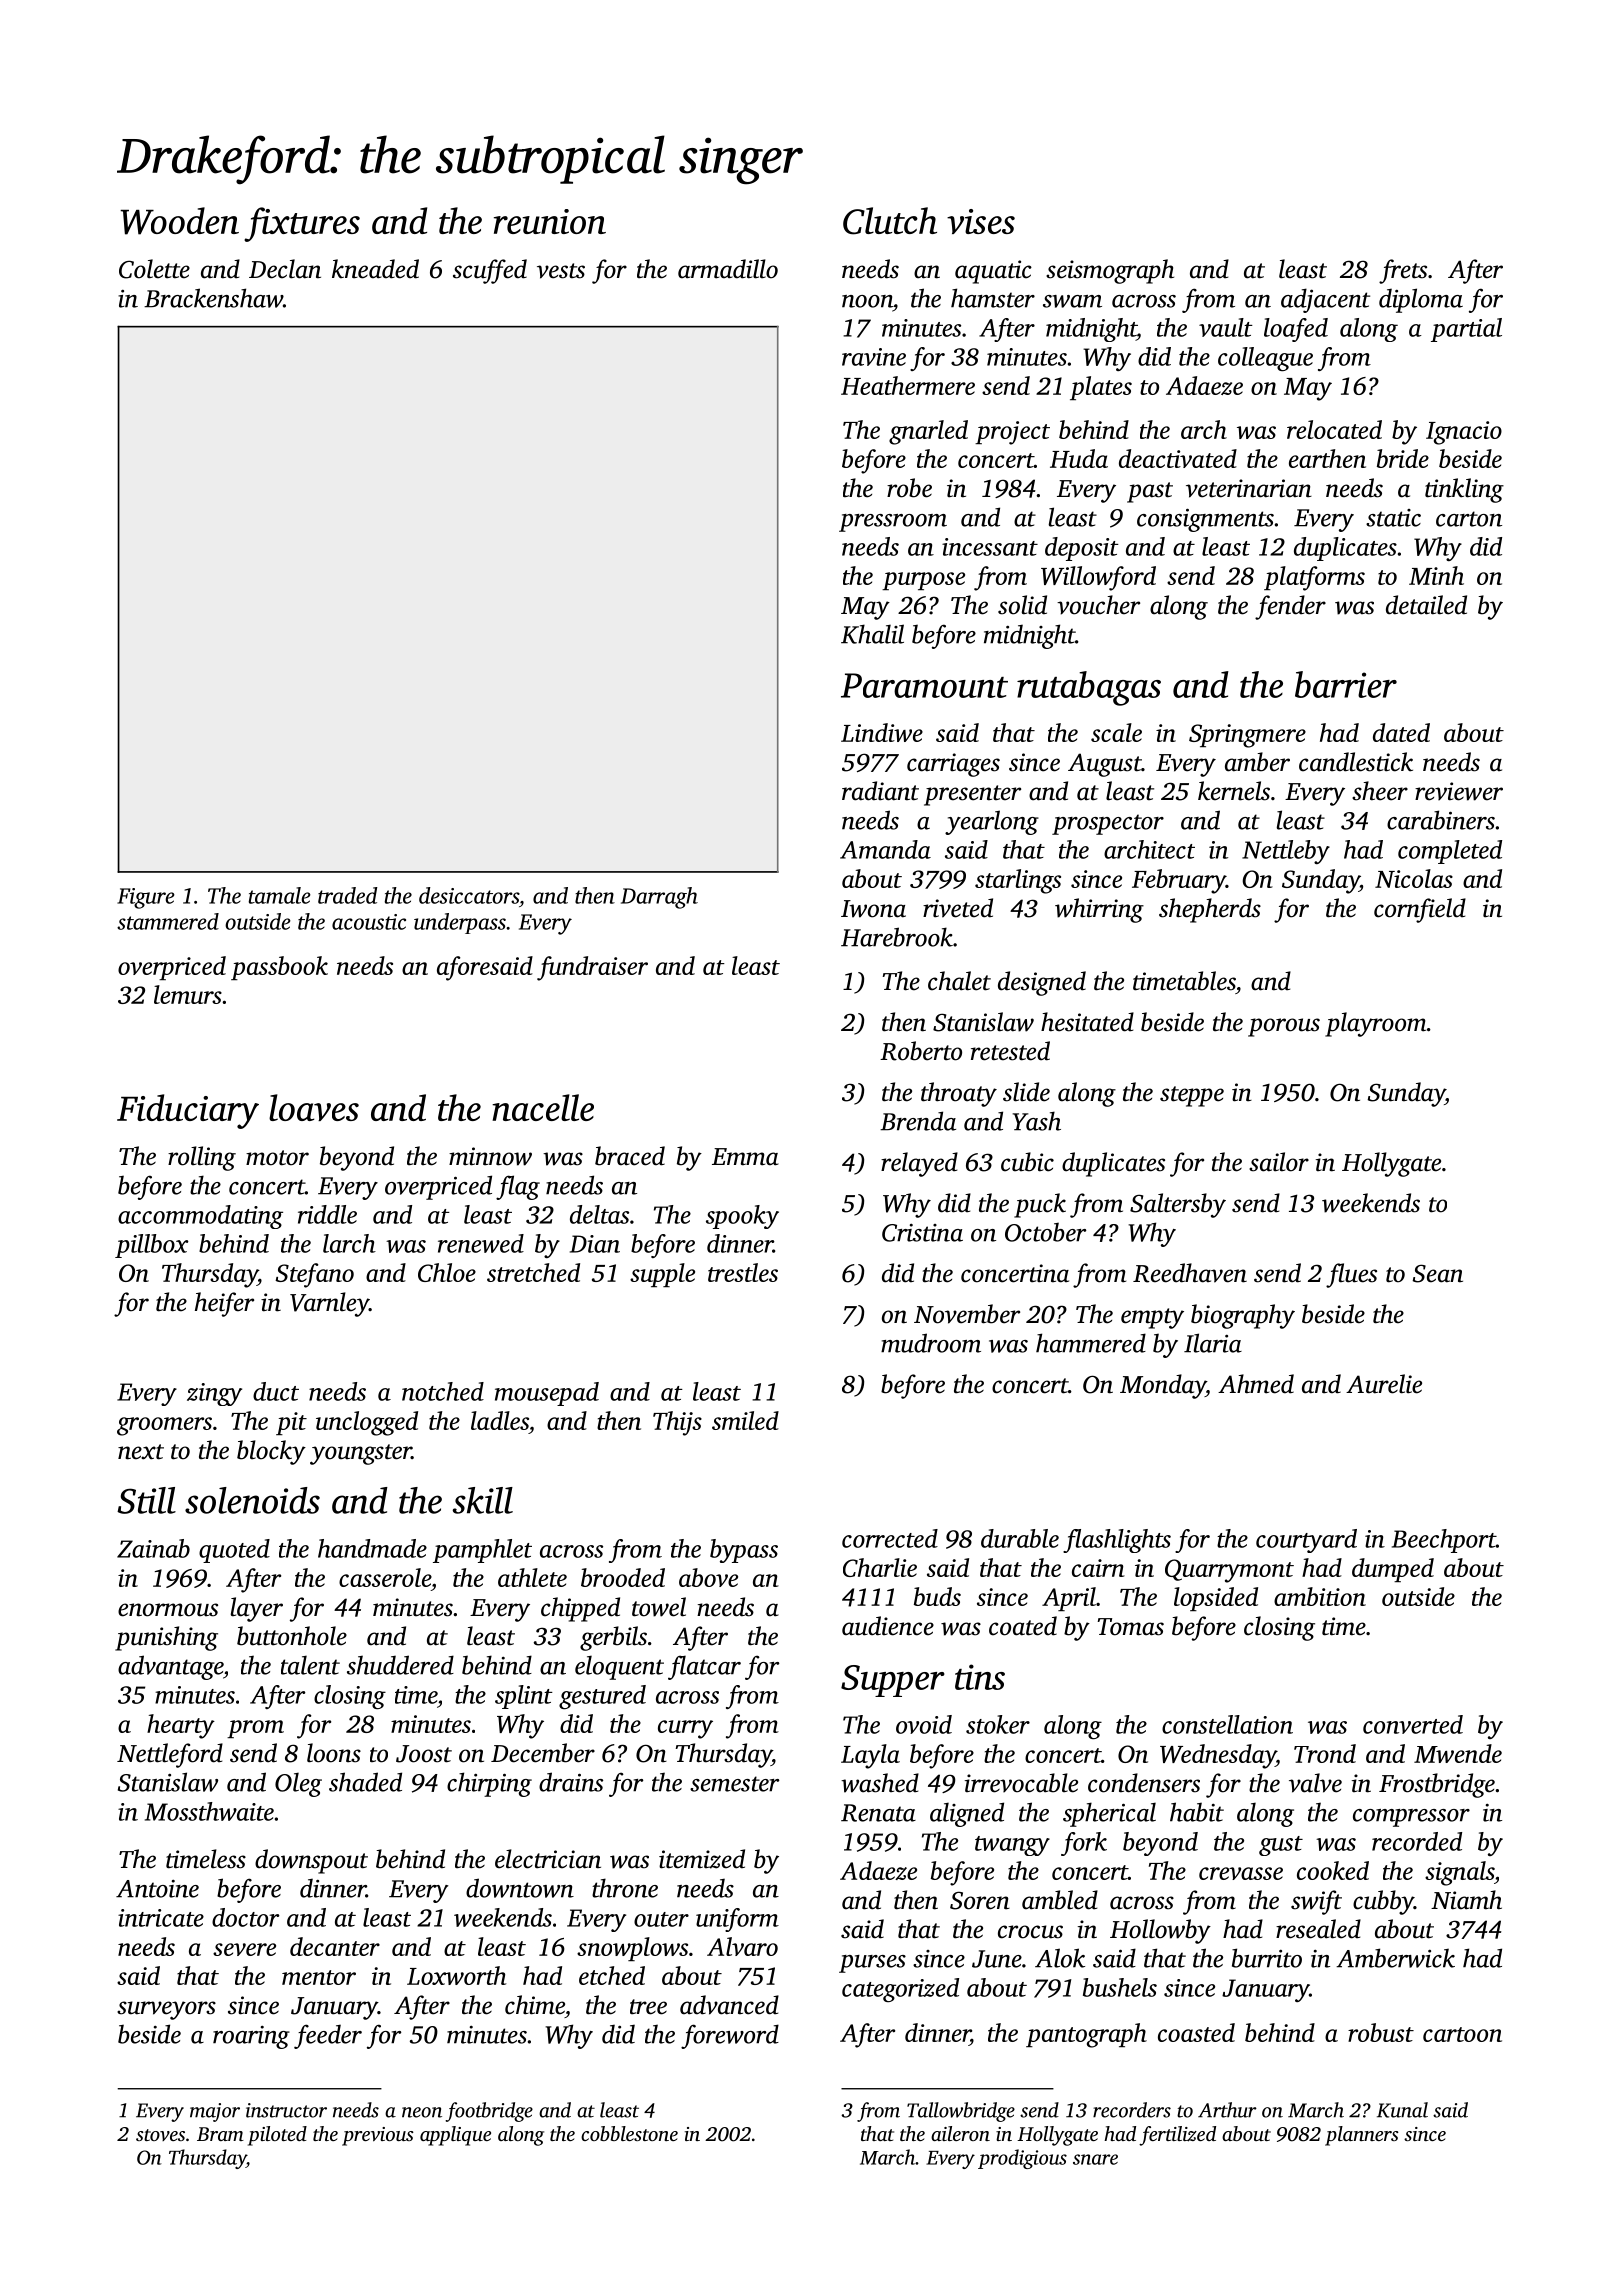 The height and width of the screenshot is (2292, 1620). What do you see at coordinates (981, 221) in the screenshot?
I see `vises` at bounding box center [981, 221].
